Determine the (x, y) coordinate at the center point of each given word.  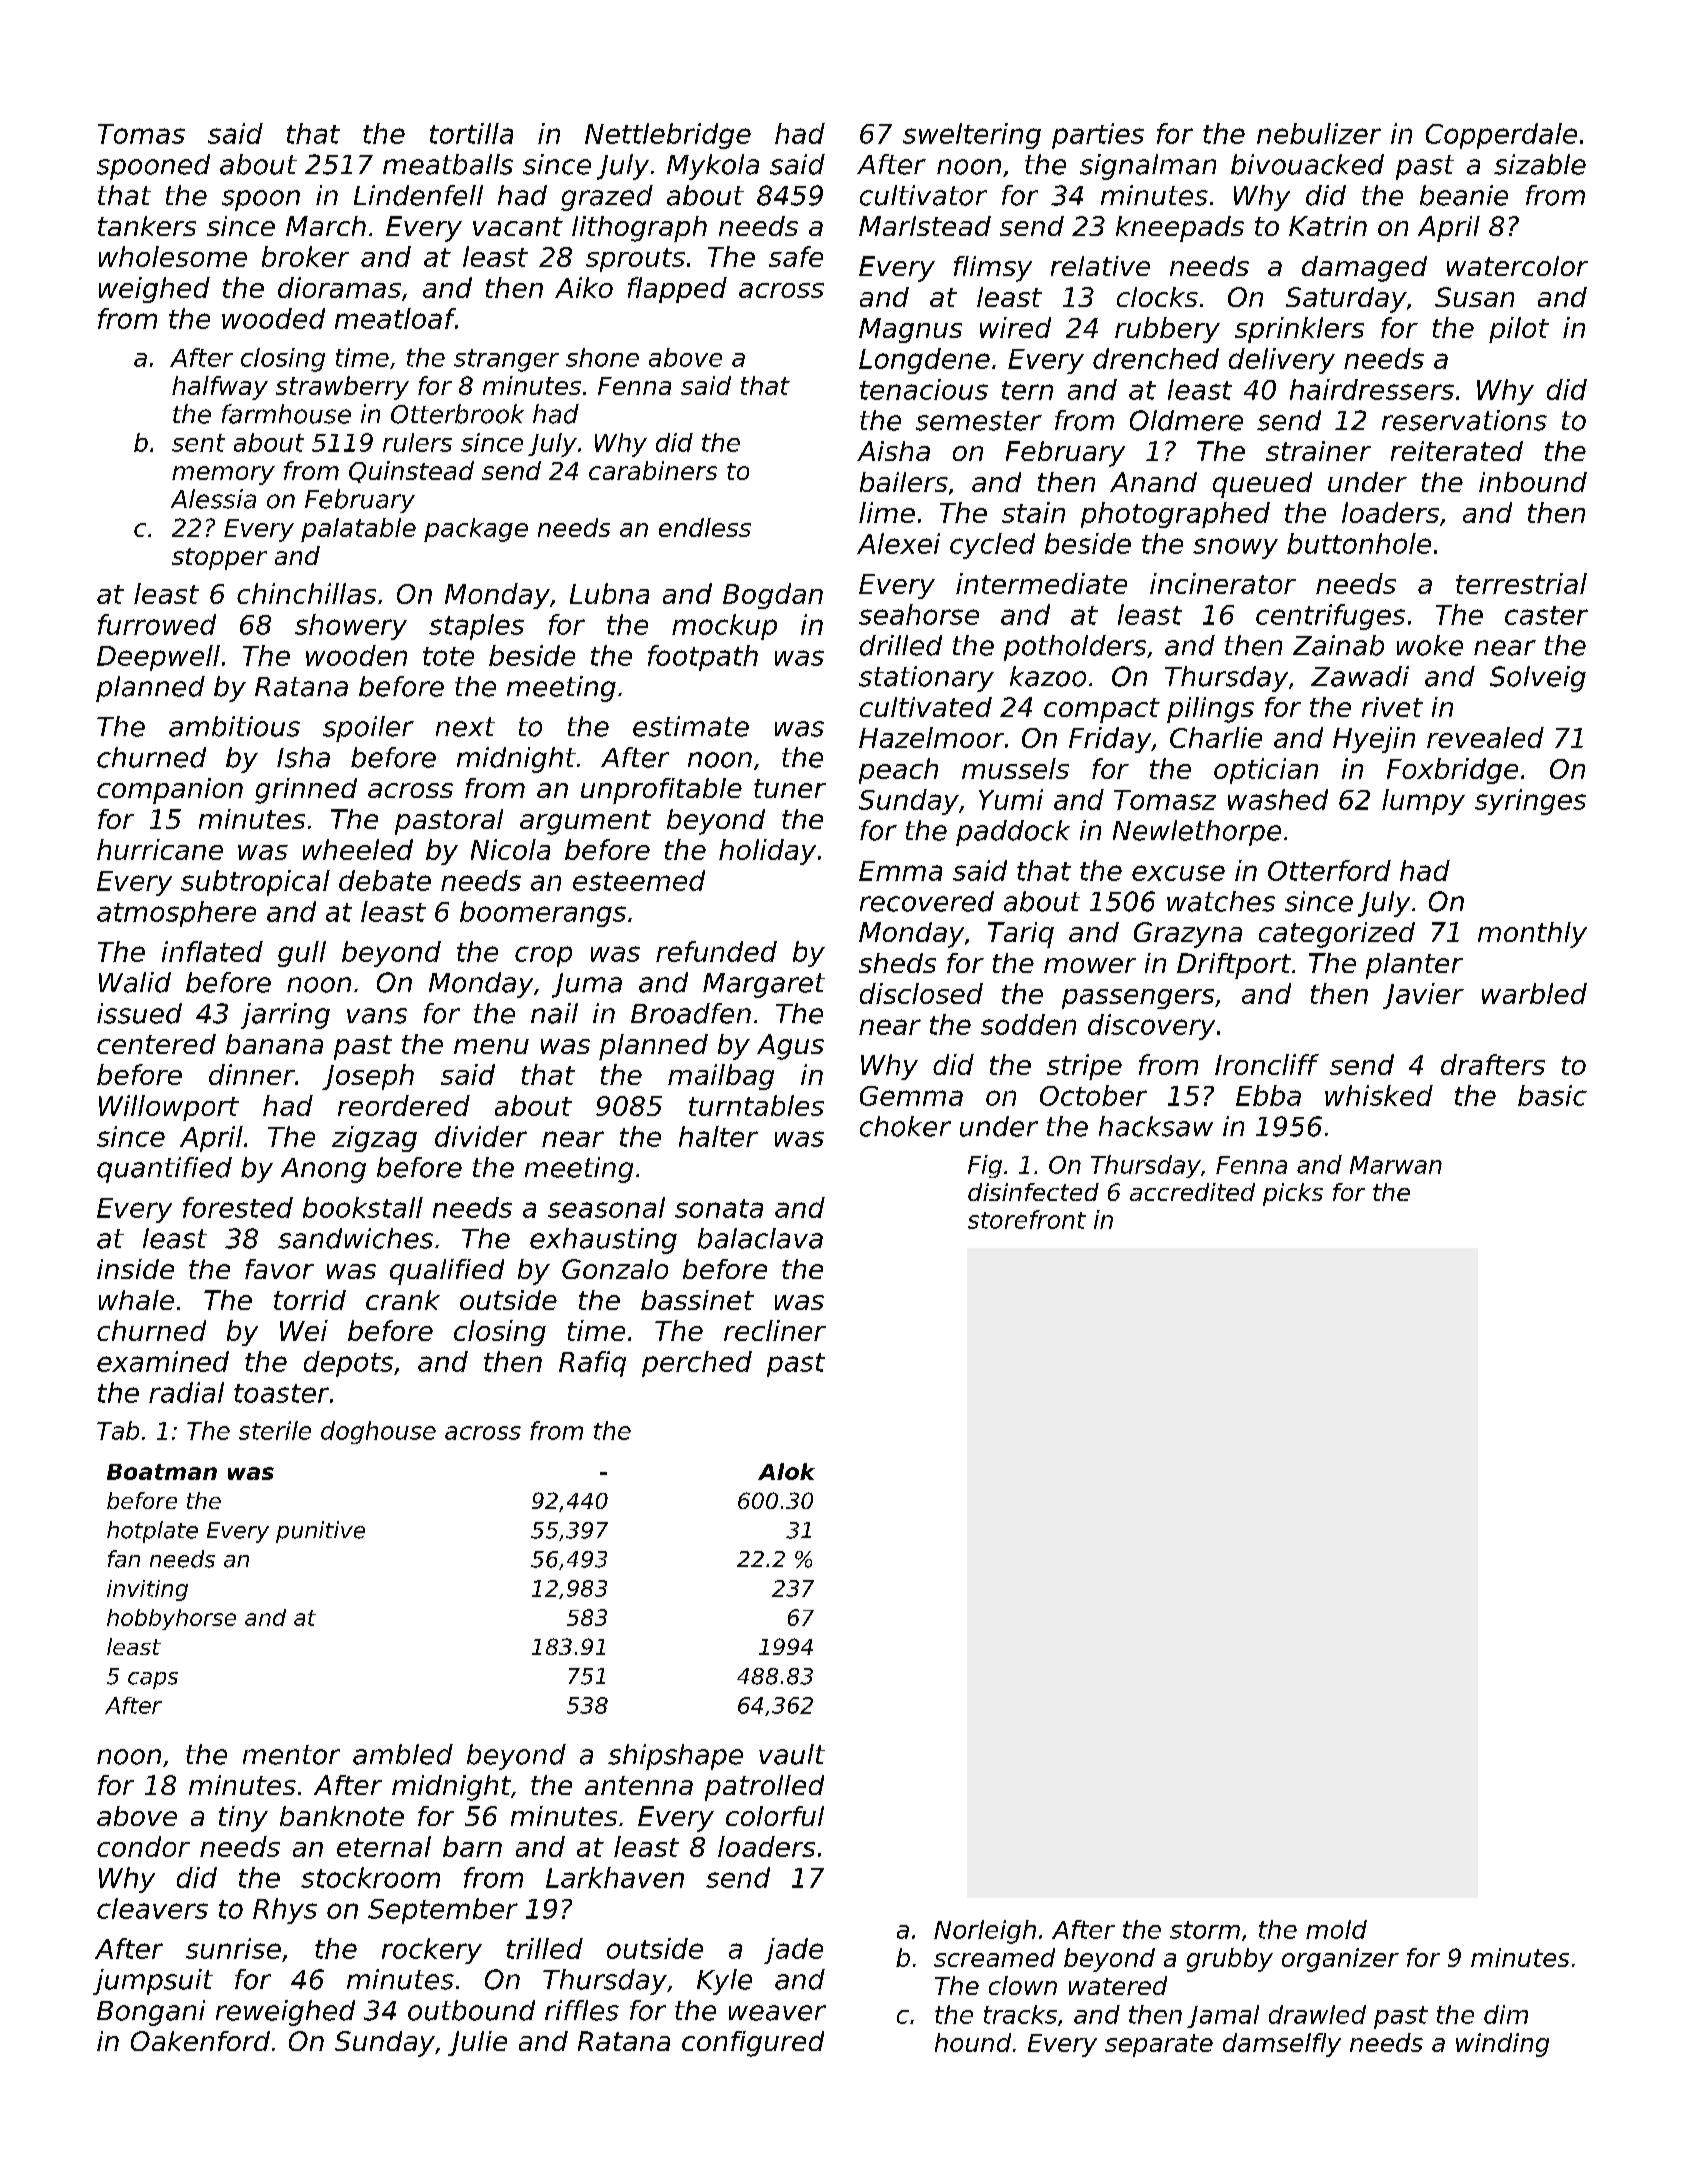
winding (1502, 2045)
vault (792, 1754)
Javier (1423, 996)
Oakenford (200, 2041)
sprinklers (1299, 330)
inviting (147, 1590)
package (476, 530)
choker (905, 1126)
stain (1033, 512)
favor (279, 1269)
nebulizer (1319, 133)
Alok (786, 1471)
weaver (777, 2013)
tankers (147, 226)
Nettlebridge (668, 136)
